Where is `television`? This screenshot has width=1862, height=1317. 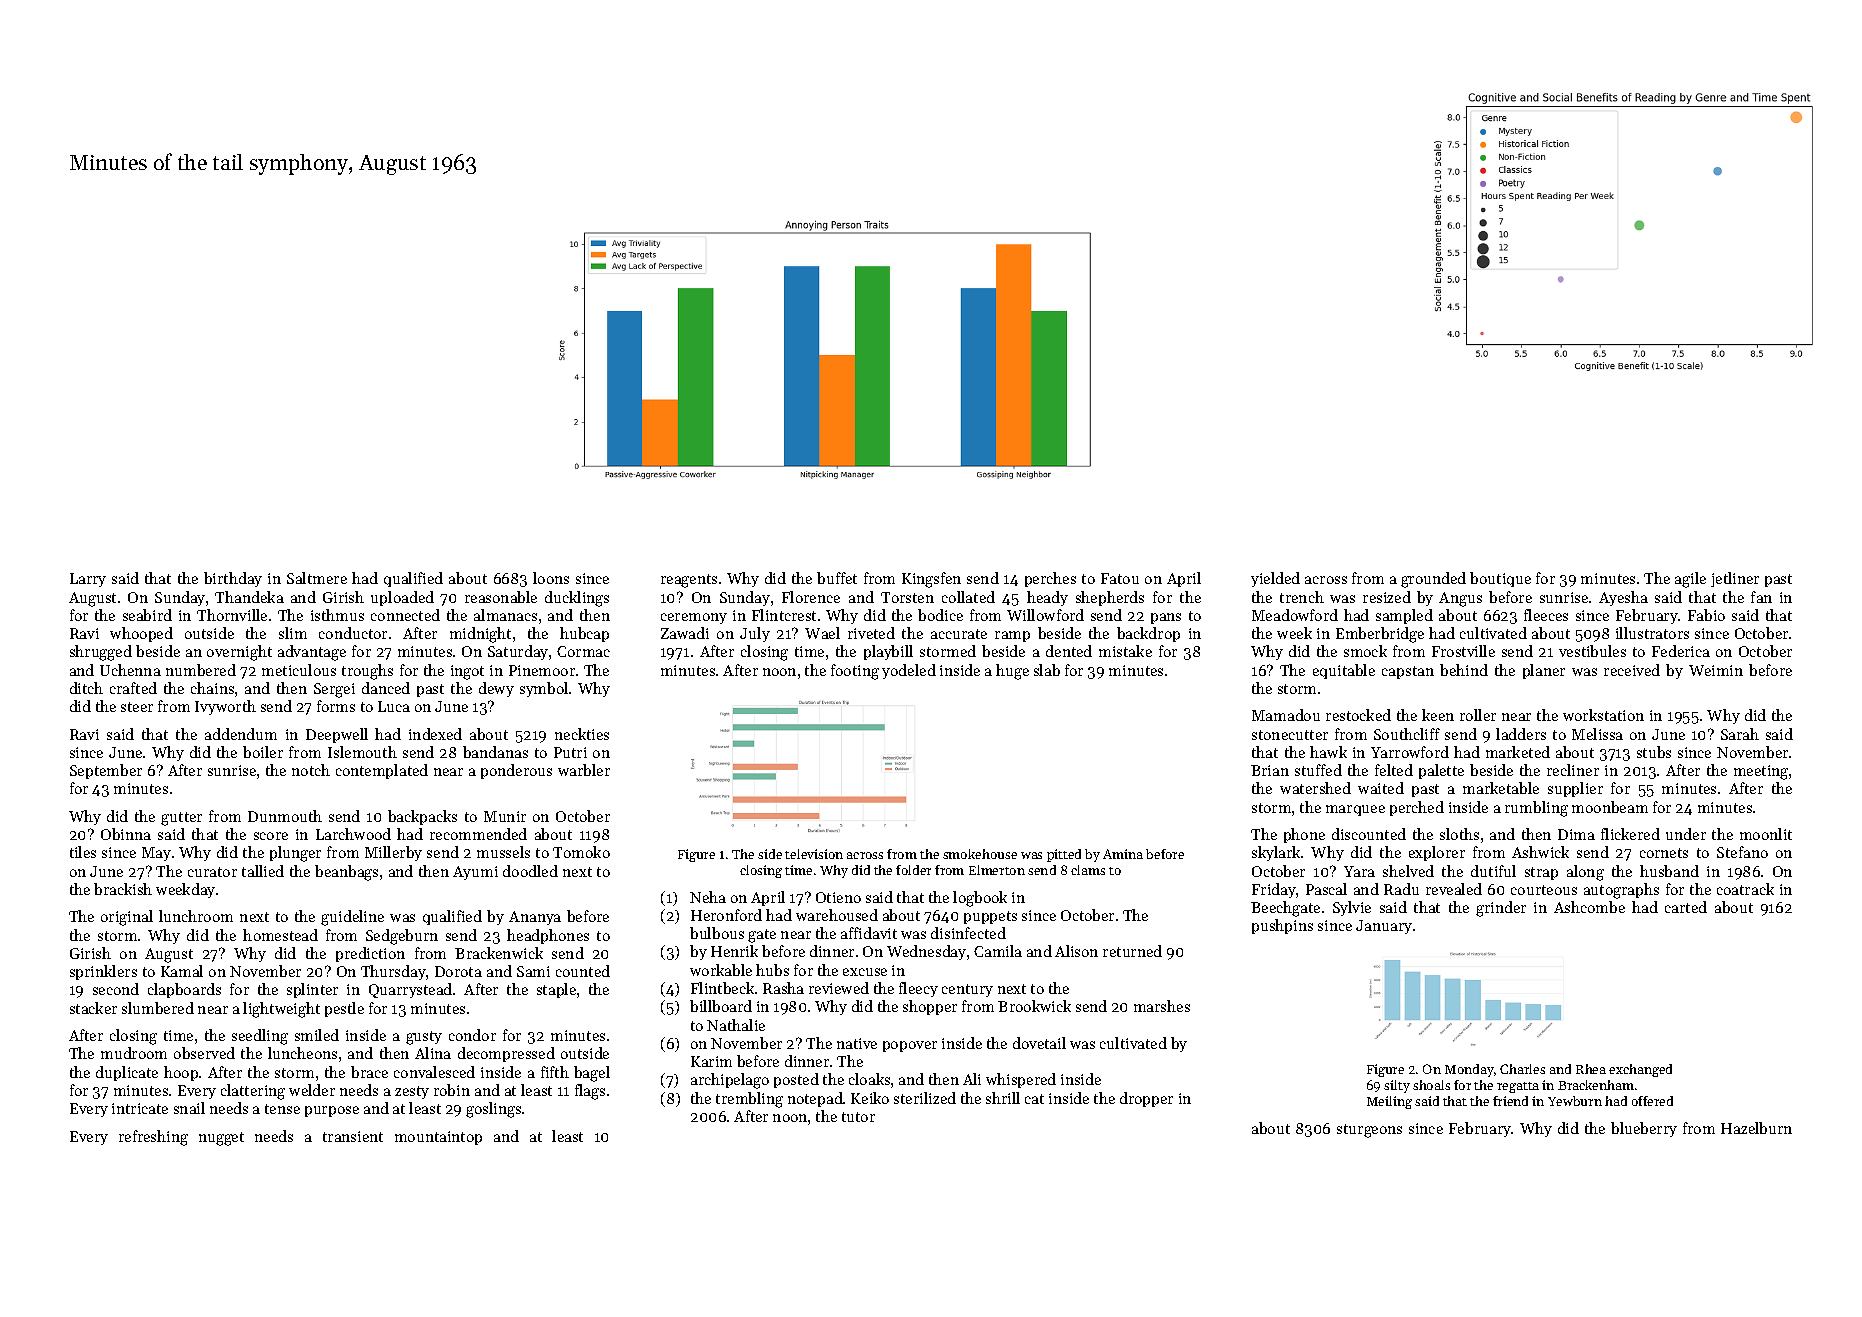
television is located at coordinates (814, 854).
